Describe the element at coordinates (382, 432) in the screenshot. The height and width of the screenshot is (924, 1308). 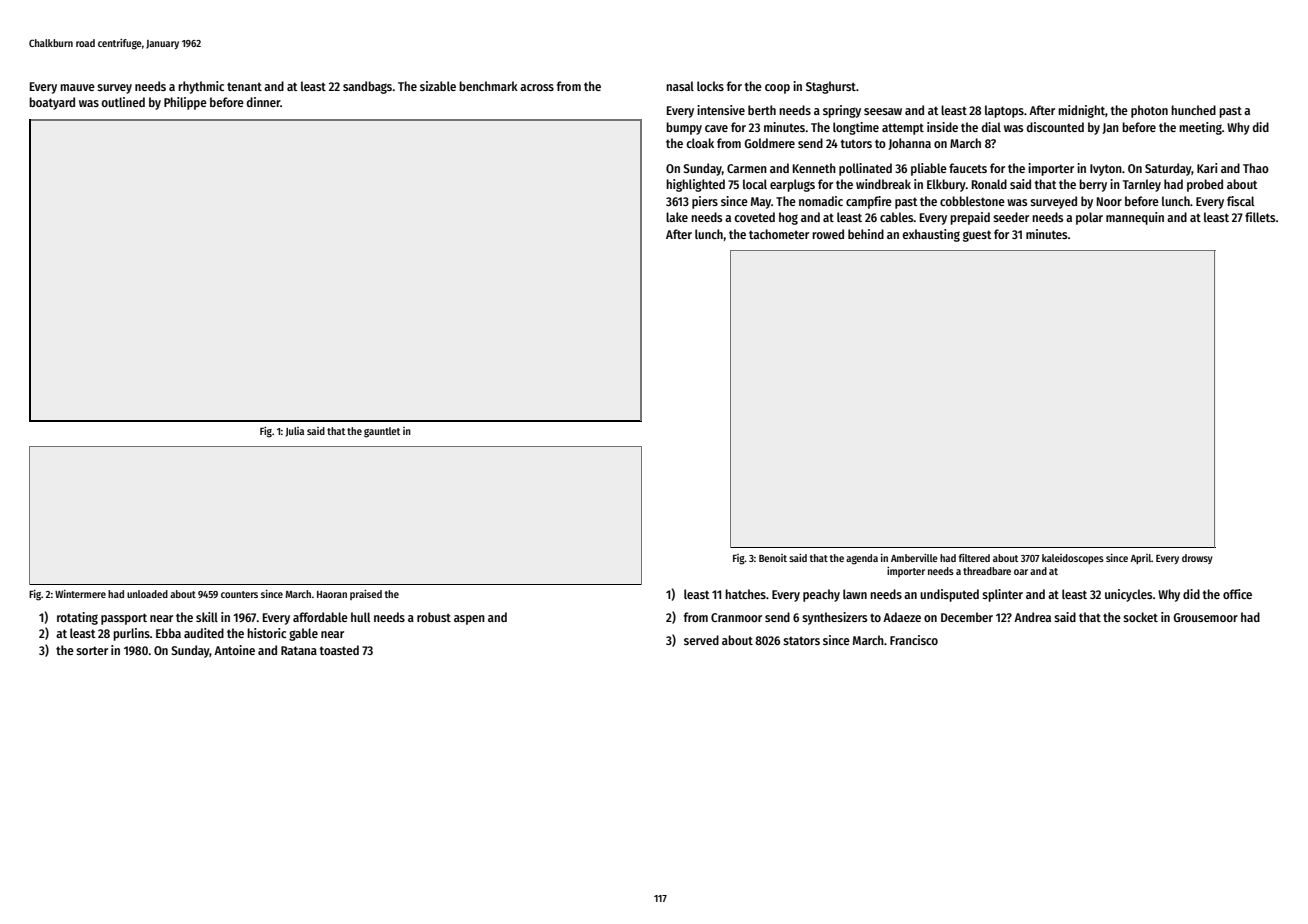
I see `gauntlet` at that location.
